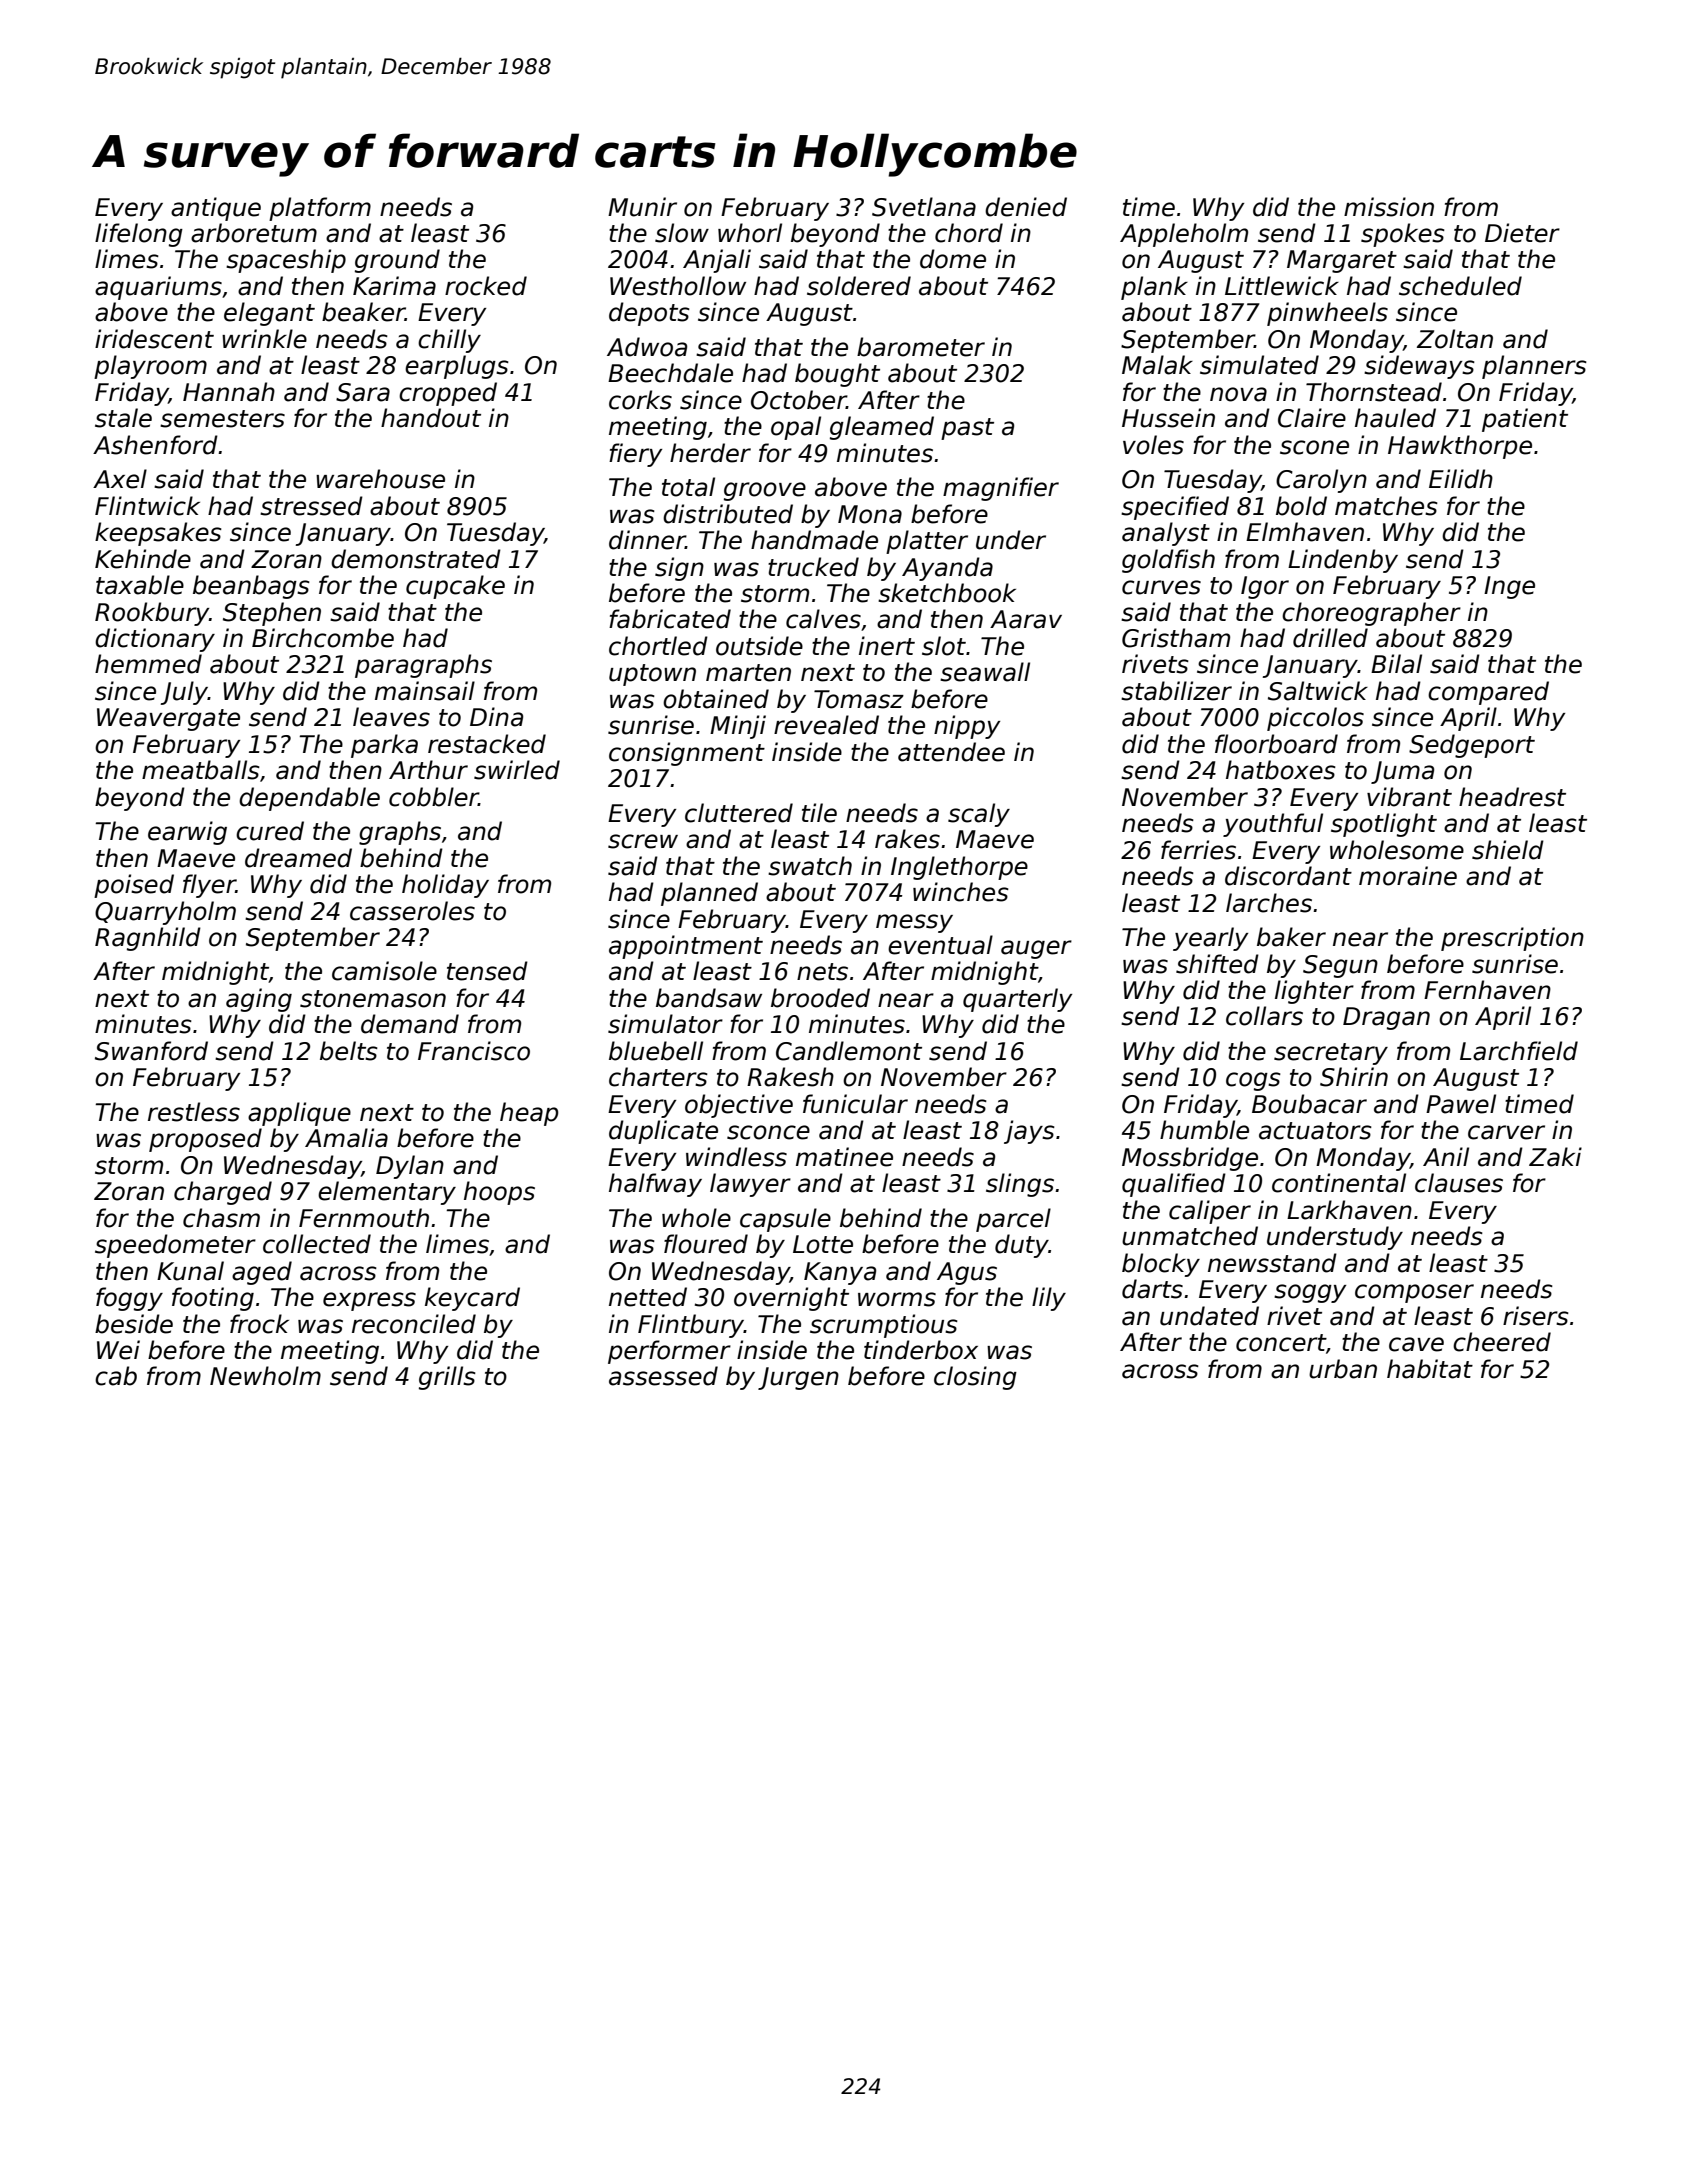 This page has height=2178, width=1683. Describe the element at coordinates (265, 1376) in the page. I see `Newholm` at that location.
